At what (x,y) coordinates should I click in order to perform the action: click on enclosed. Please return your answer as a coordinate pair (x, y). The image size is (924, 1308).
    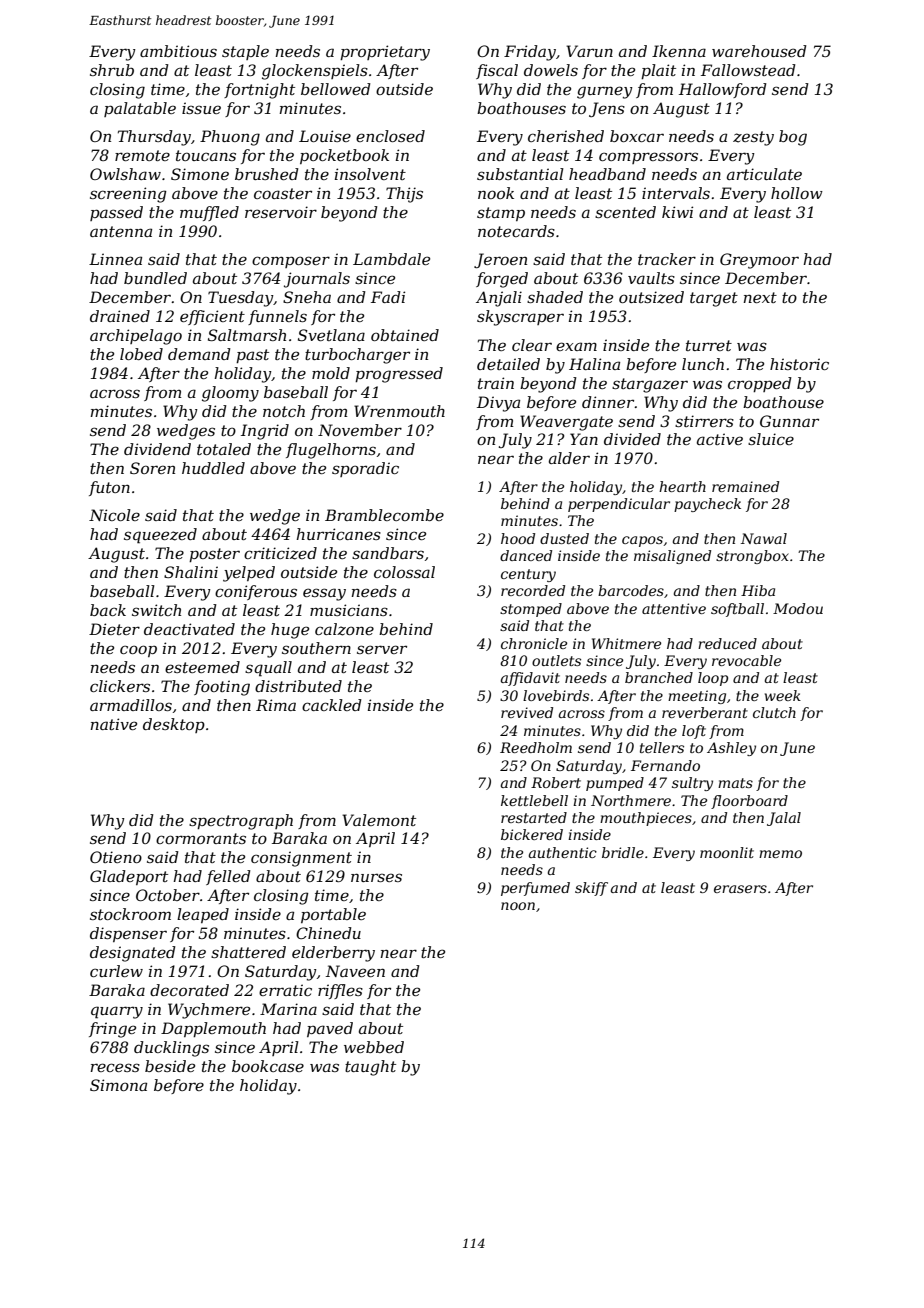
    Looking at the image, I should click on (390, 136).
